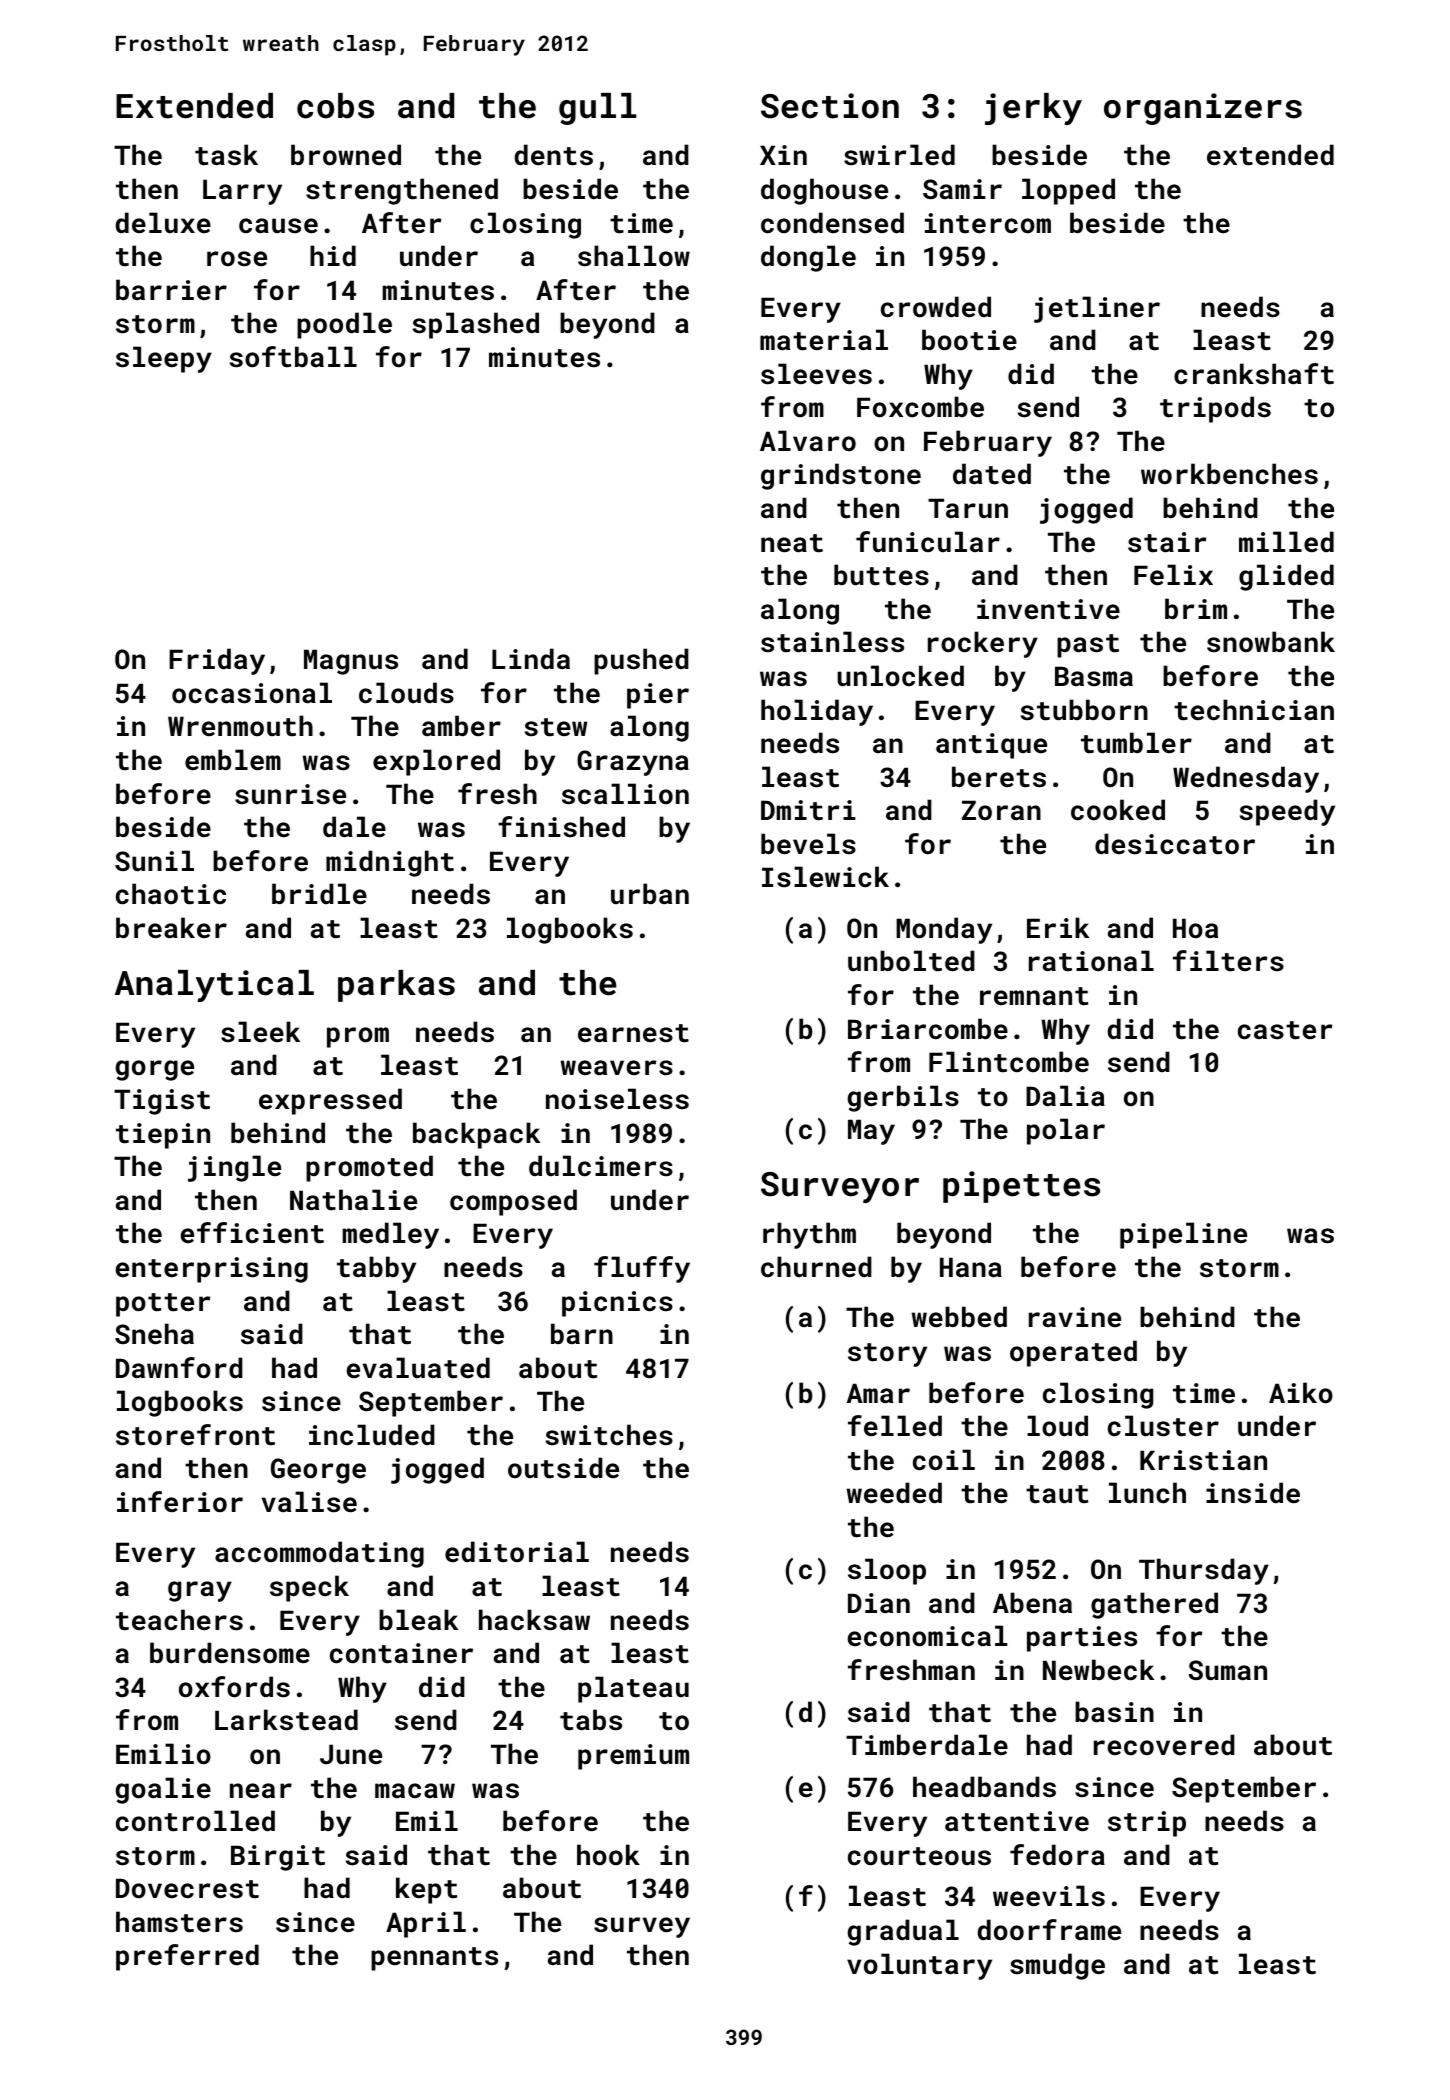  What do you see at coordinates (1203, 109) in the image?
I see `organizers` at bounding box center [1203, 109].
